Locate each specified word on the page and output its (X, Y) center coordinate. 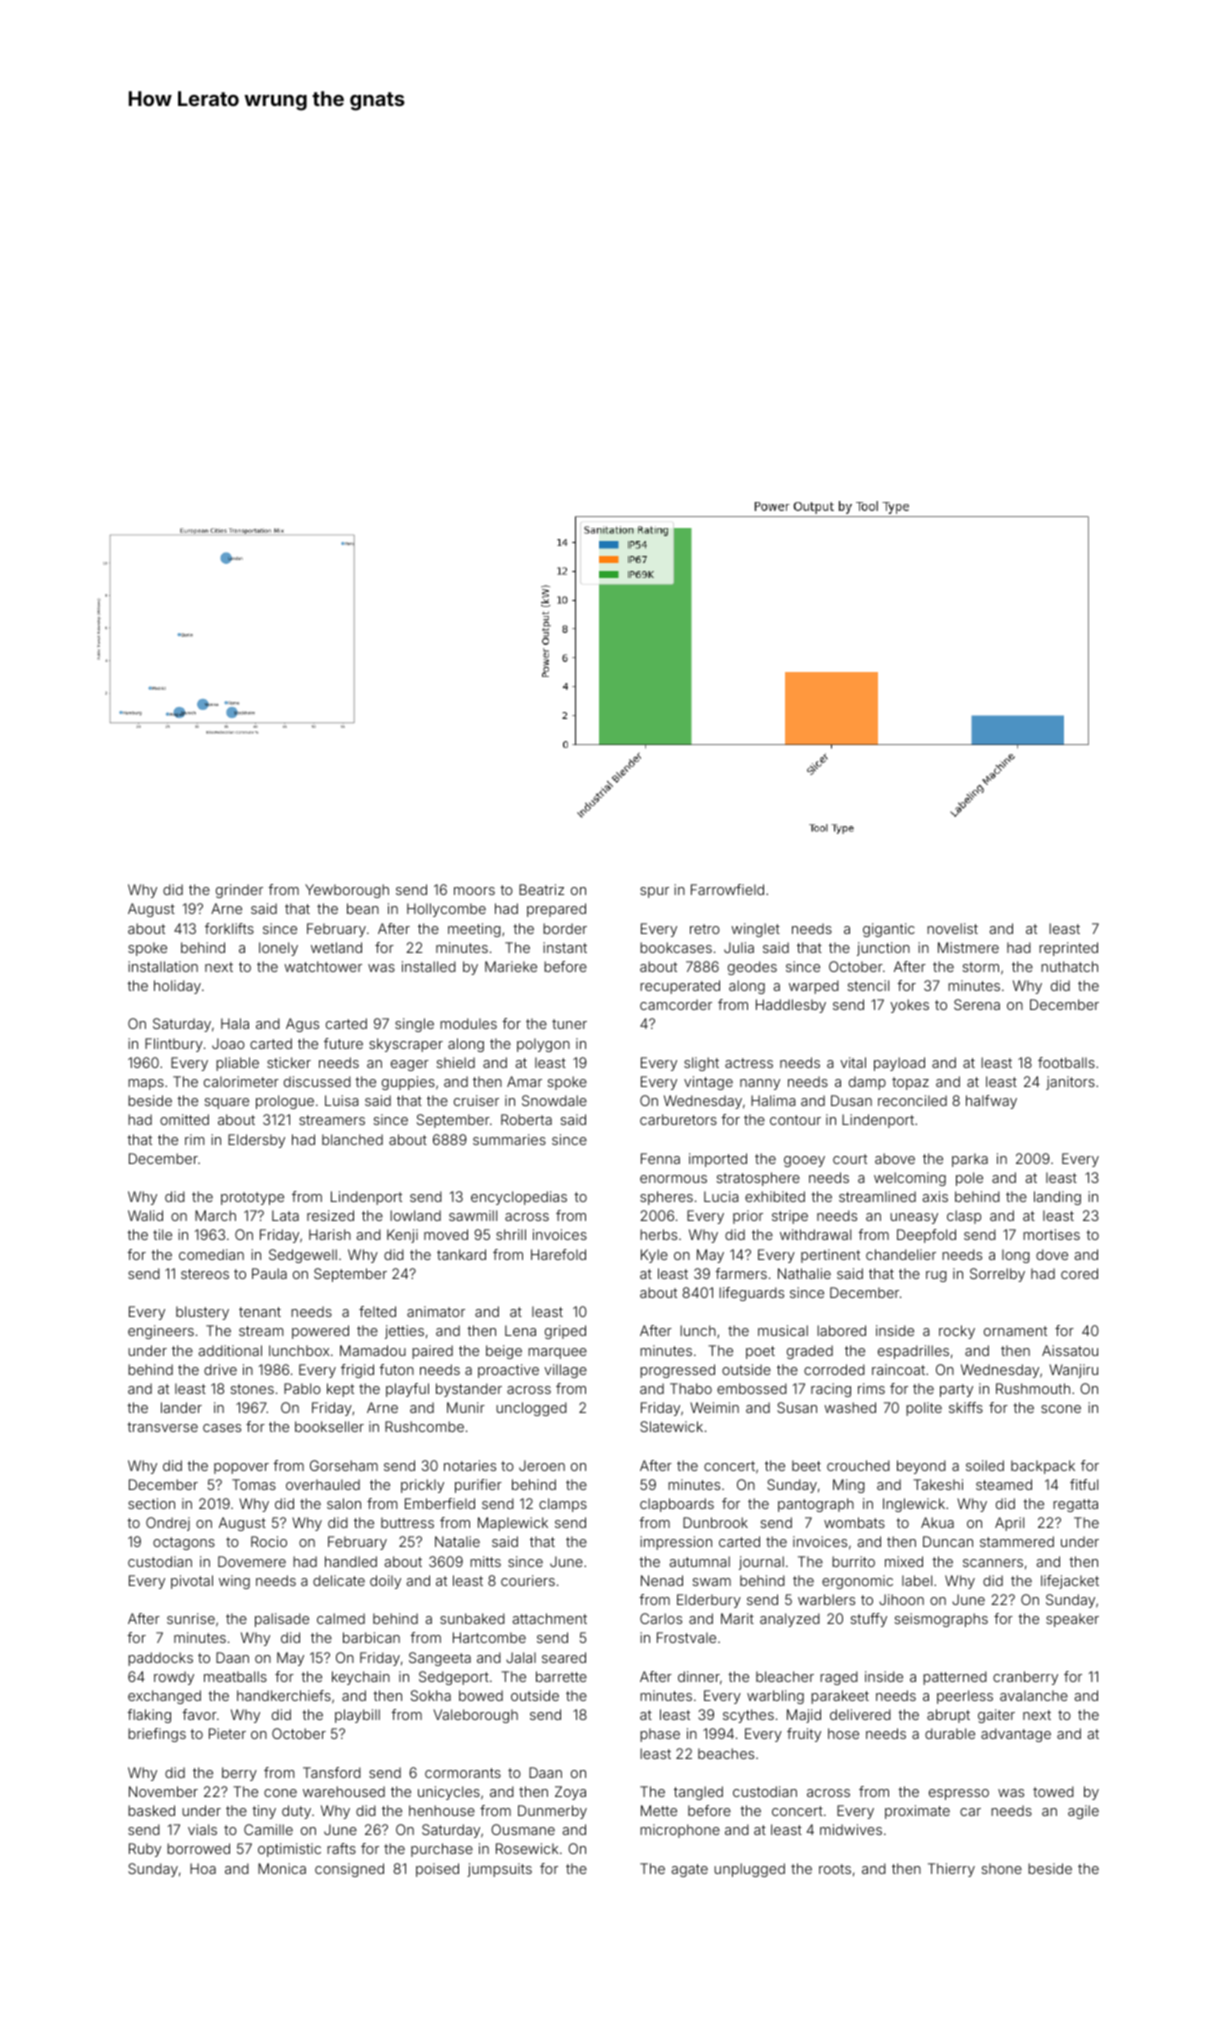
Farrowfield (727, 889)
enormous (673, 1179)
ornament (1015, 1331)
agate (689, 1870)
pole (969, 1179)
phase (660, 1735)
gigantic (889, 930)
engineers (161, 1332)
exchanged (164, 1697)
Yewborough (347, 891)
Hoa (203, 1868)
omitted (184, 1119)
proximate (917, 1812)
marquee (557, 1353)
